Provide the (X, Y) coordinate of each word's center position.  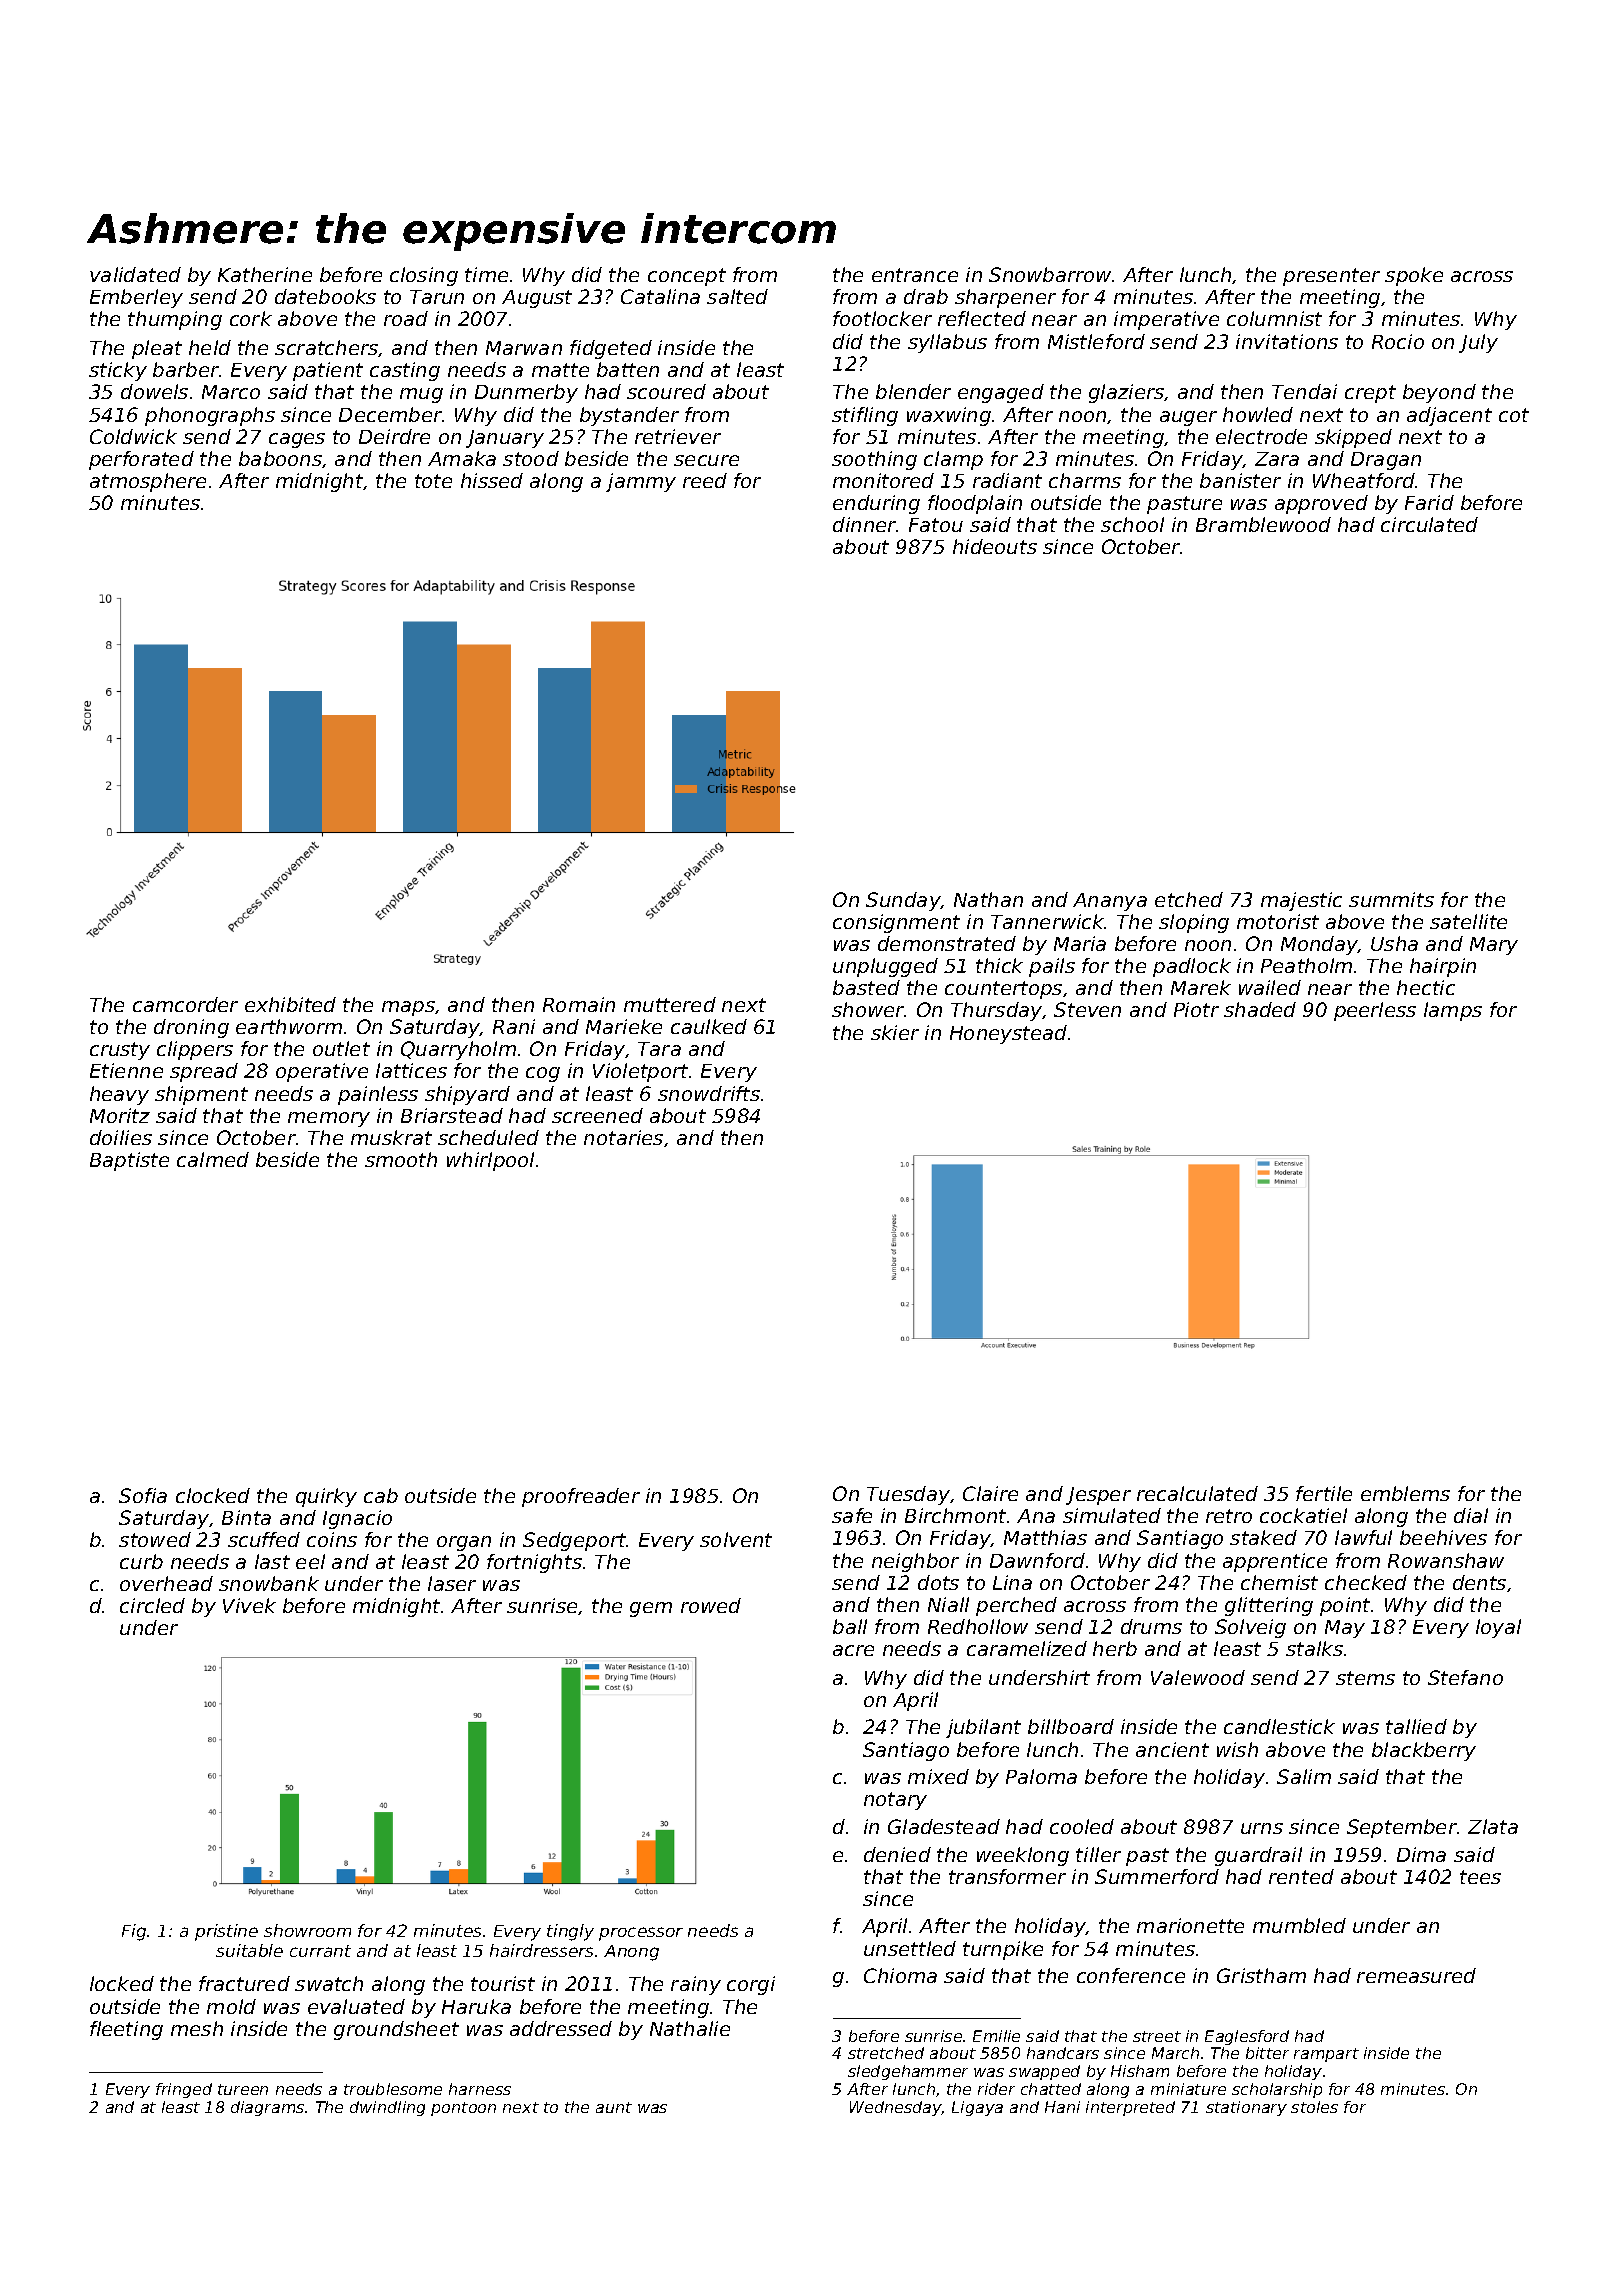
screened (597, 1115)
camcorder (185, 1004)
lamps (1453, 1011)
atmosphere (148, 482)
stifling (865, 416)
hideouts (995, 546)
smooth (401, 1159)
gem (651, 1609)
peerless (1375, 1011)
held (210, 347)
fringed (184, 2090)
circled (152, 1605)
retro (1229, 1516)
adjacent (1449, 416)
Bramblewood (1263, 524)
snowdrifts (709, 1093)
